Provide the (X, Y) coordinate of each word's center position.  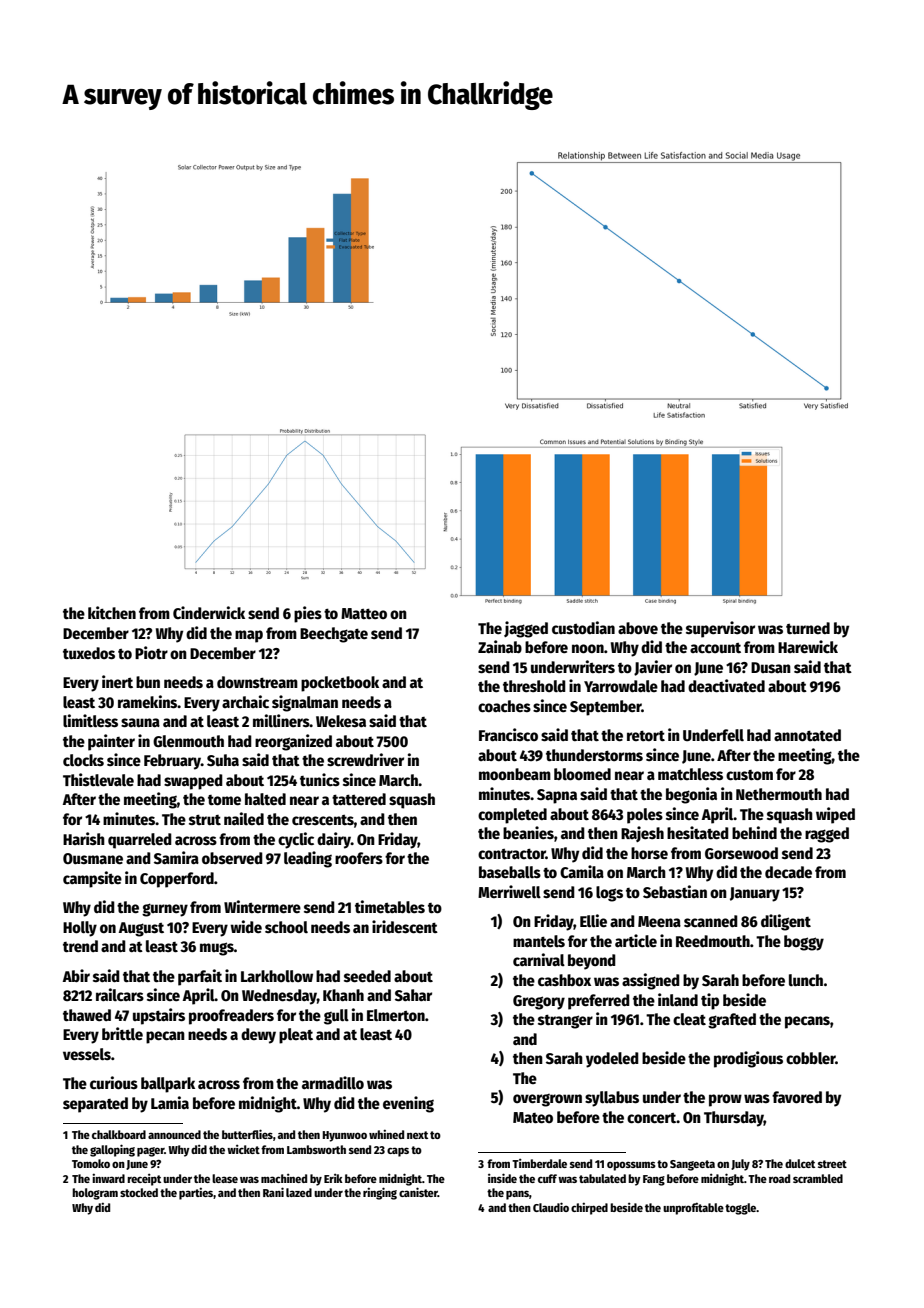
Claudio (551, 1207)
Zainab (500, 646)
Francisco (508, 734)
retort (646, 735)
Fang (654, 1180)
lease (225, 1178)
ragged (827, 835)
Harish (84, 838)
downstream (257, 682)
